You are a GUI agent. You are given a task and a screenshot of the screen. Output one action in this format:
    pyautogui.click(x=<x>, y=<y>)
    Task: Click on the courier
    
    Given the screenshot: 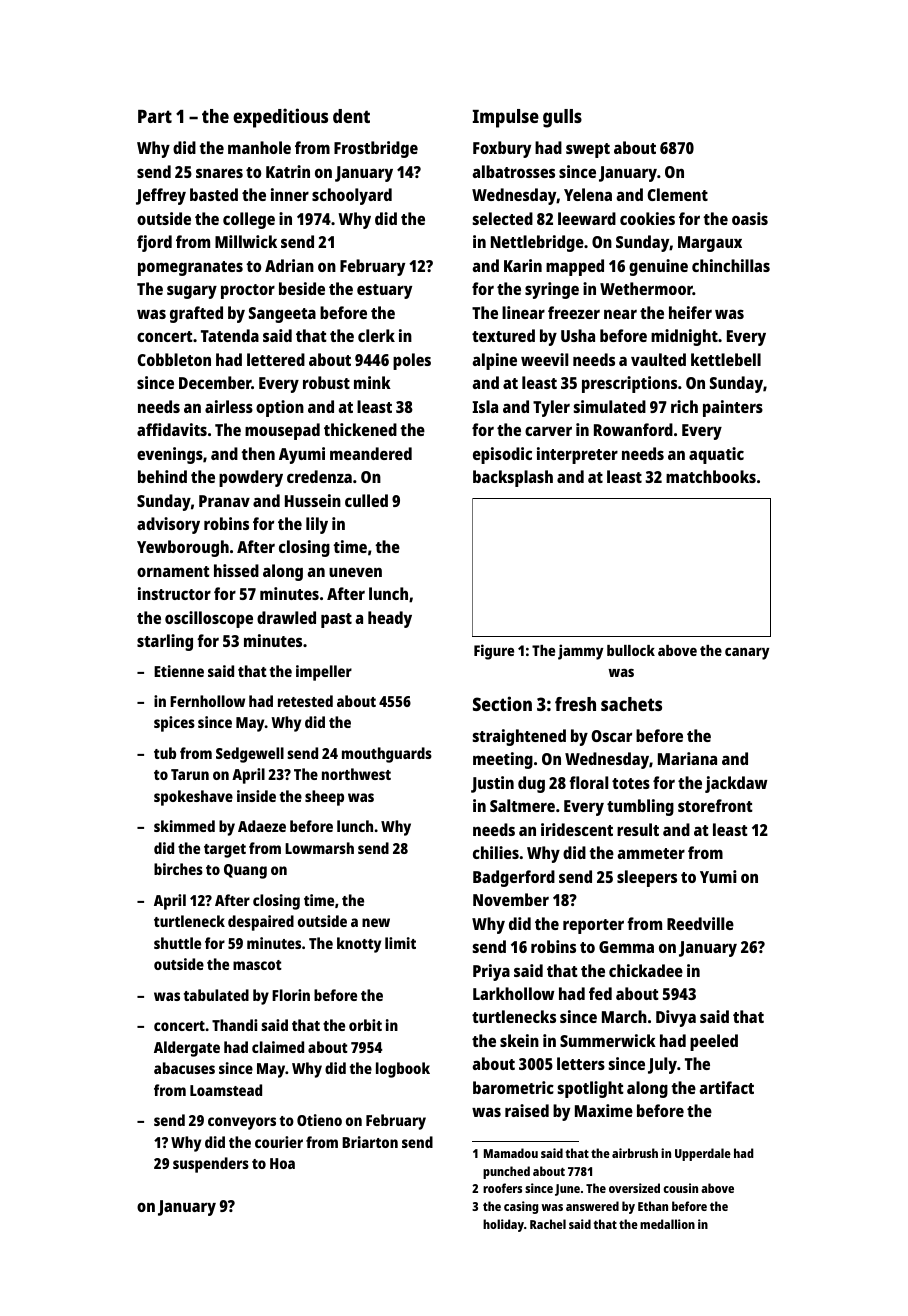 What is the action you would take?
    pyautogui.click(x=279, y=1142)
